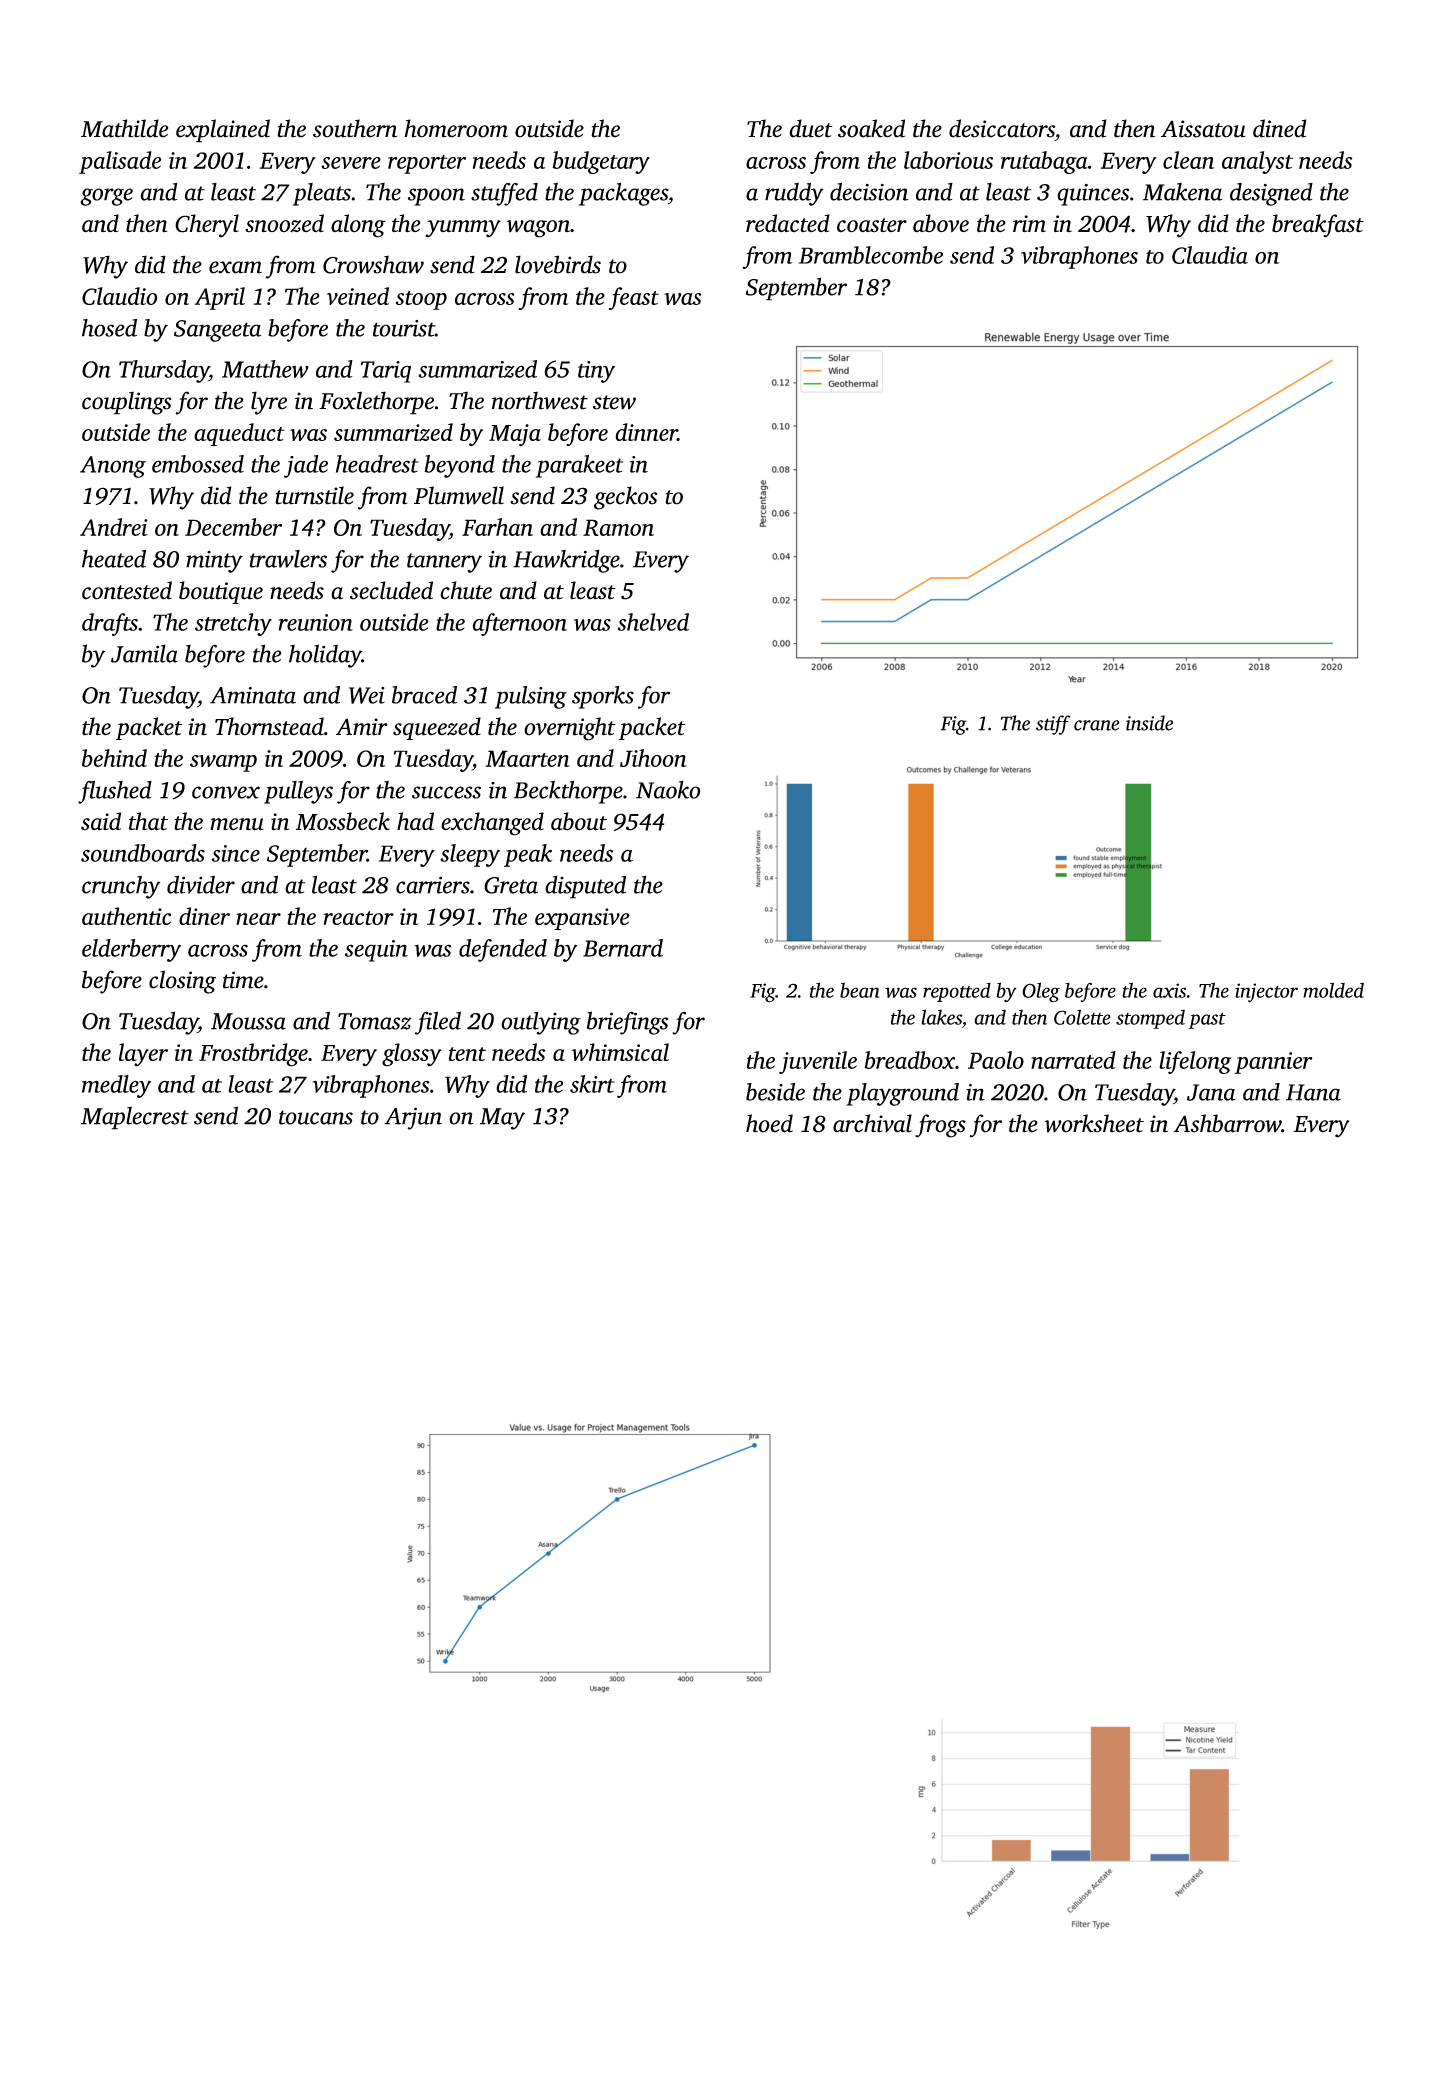  Describe the element at coordinates (1210, 255) in the screenshot. I see `Claudia` at that location.
